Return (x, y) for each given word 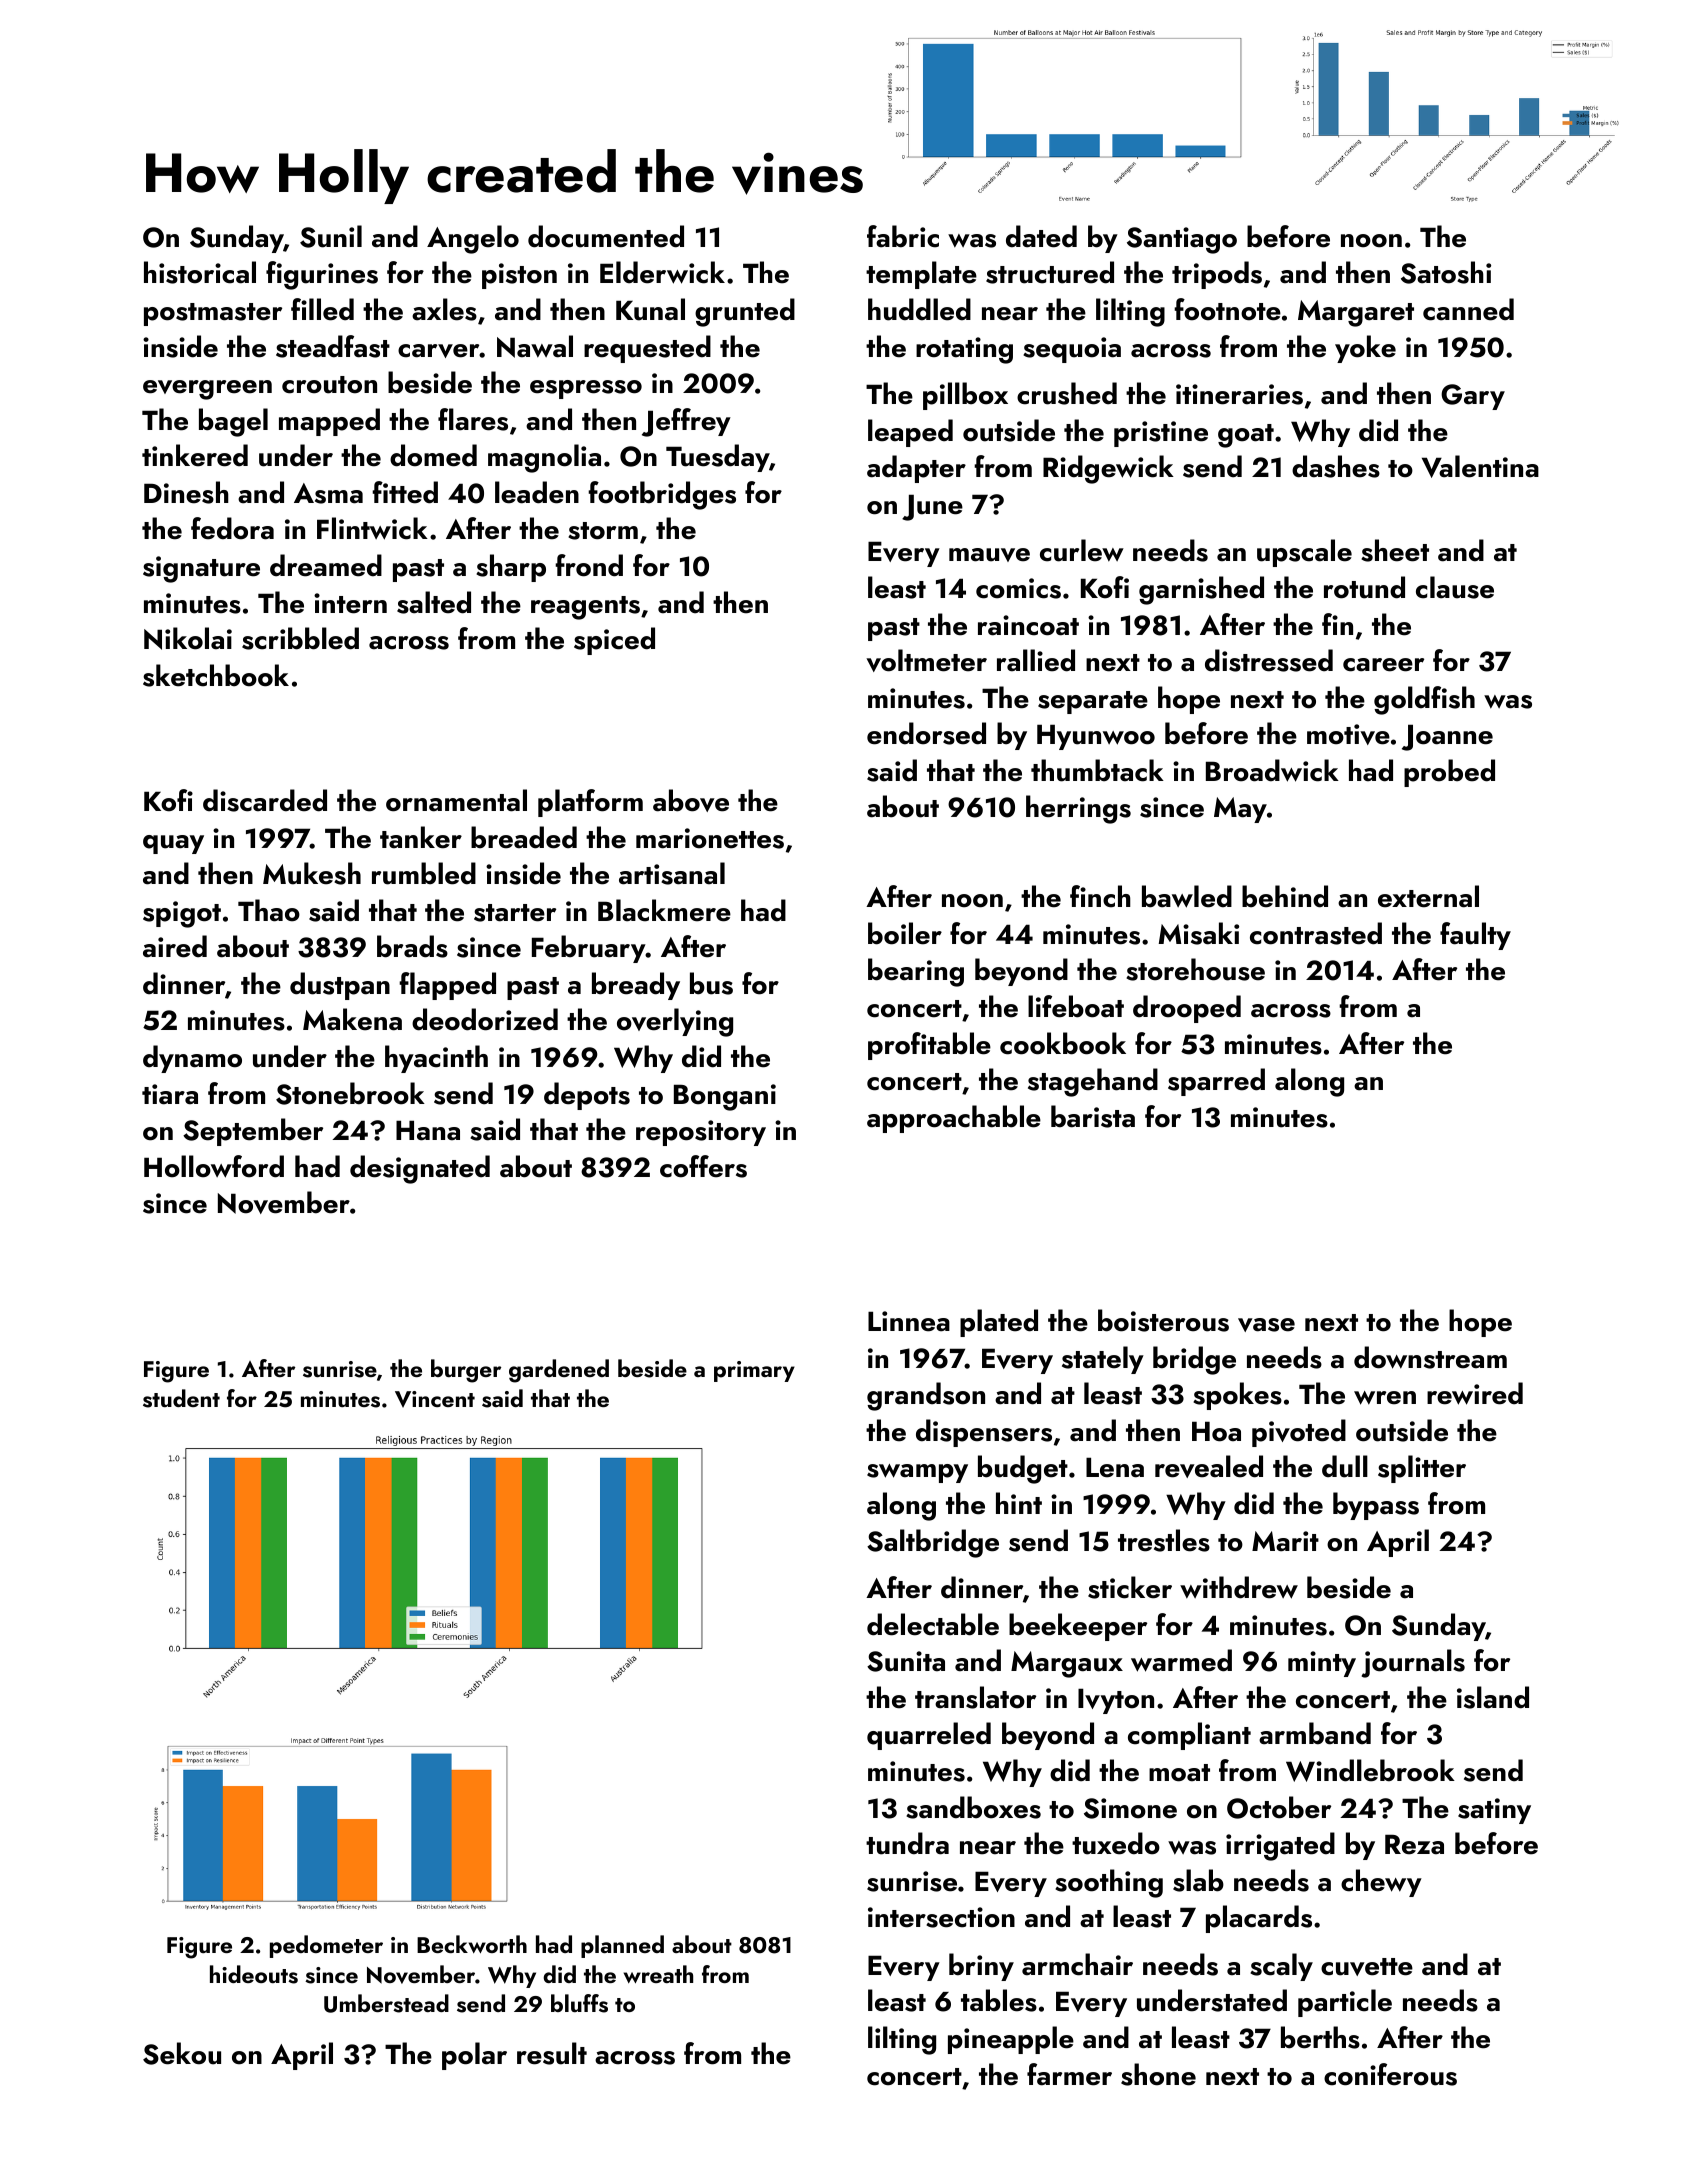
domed (433, 455)
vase (1266, 1325)
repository (701, 1133)
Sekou (182, 2053)
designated (420, 1169)
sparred (1216, 1082)
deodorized (485, 1019)
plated (999, 1323)
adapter (916, 469)
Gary (1473, 397)
